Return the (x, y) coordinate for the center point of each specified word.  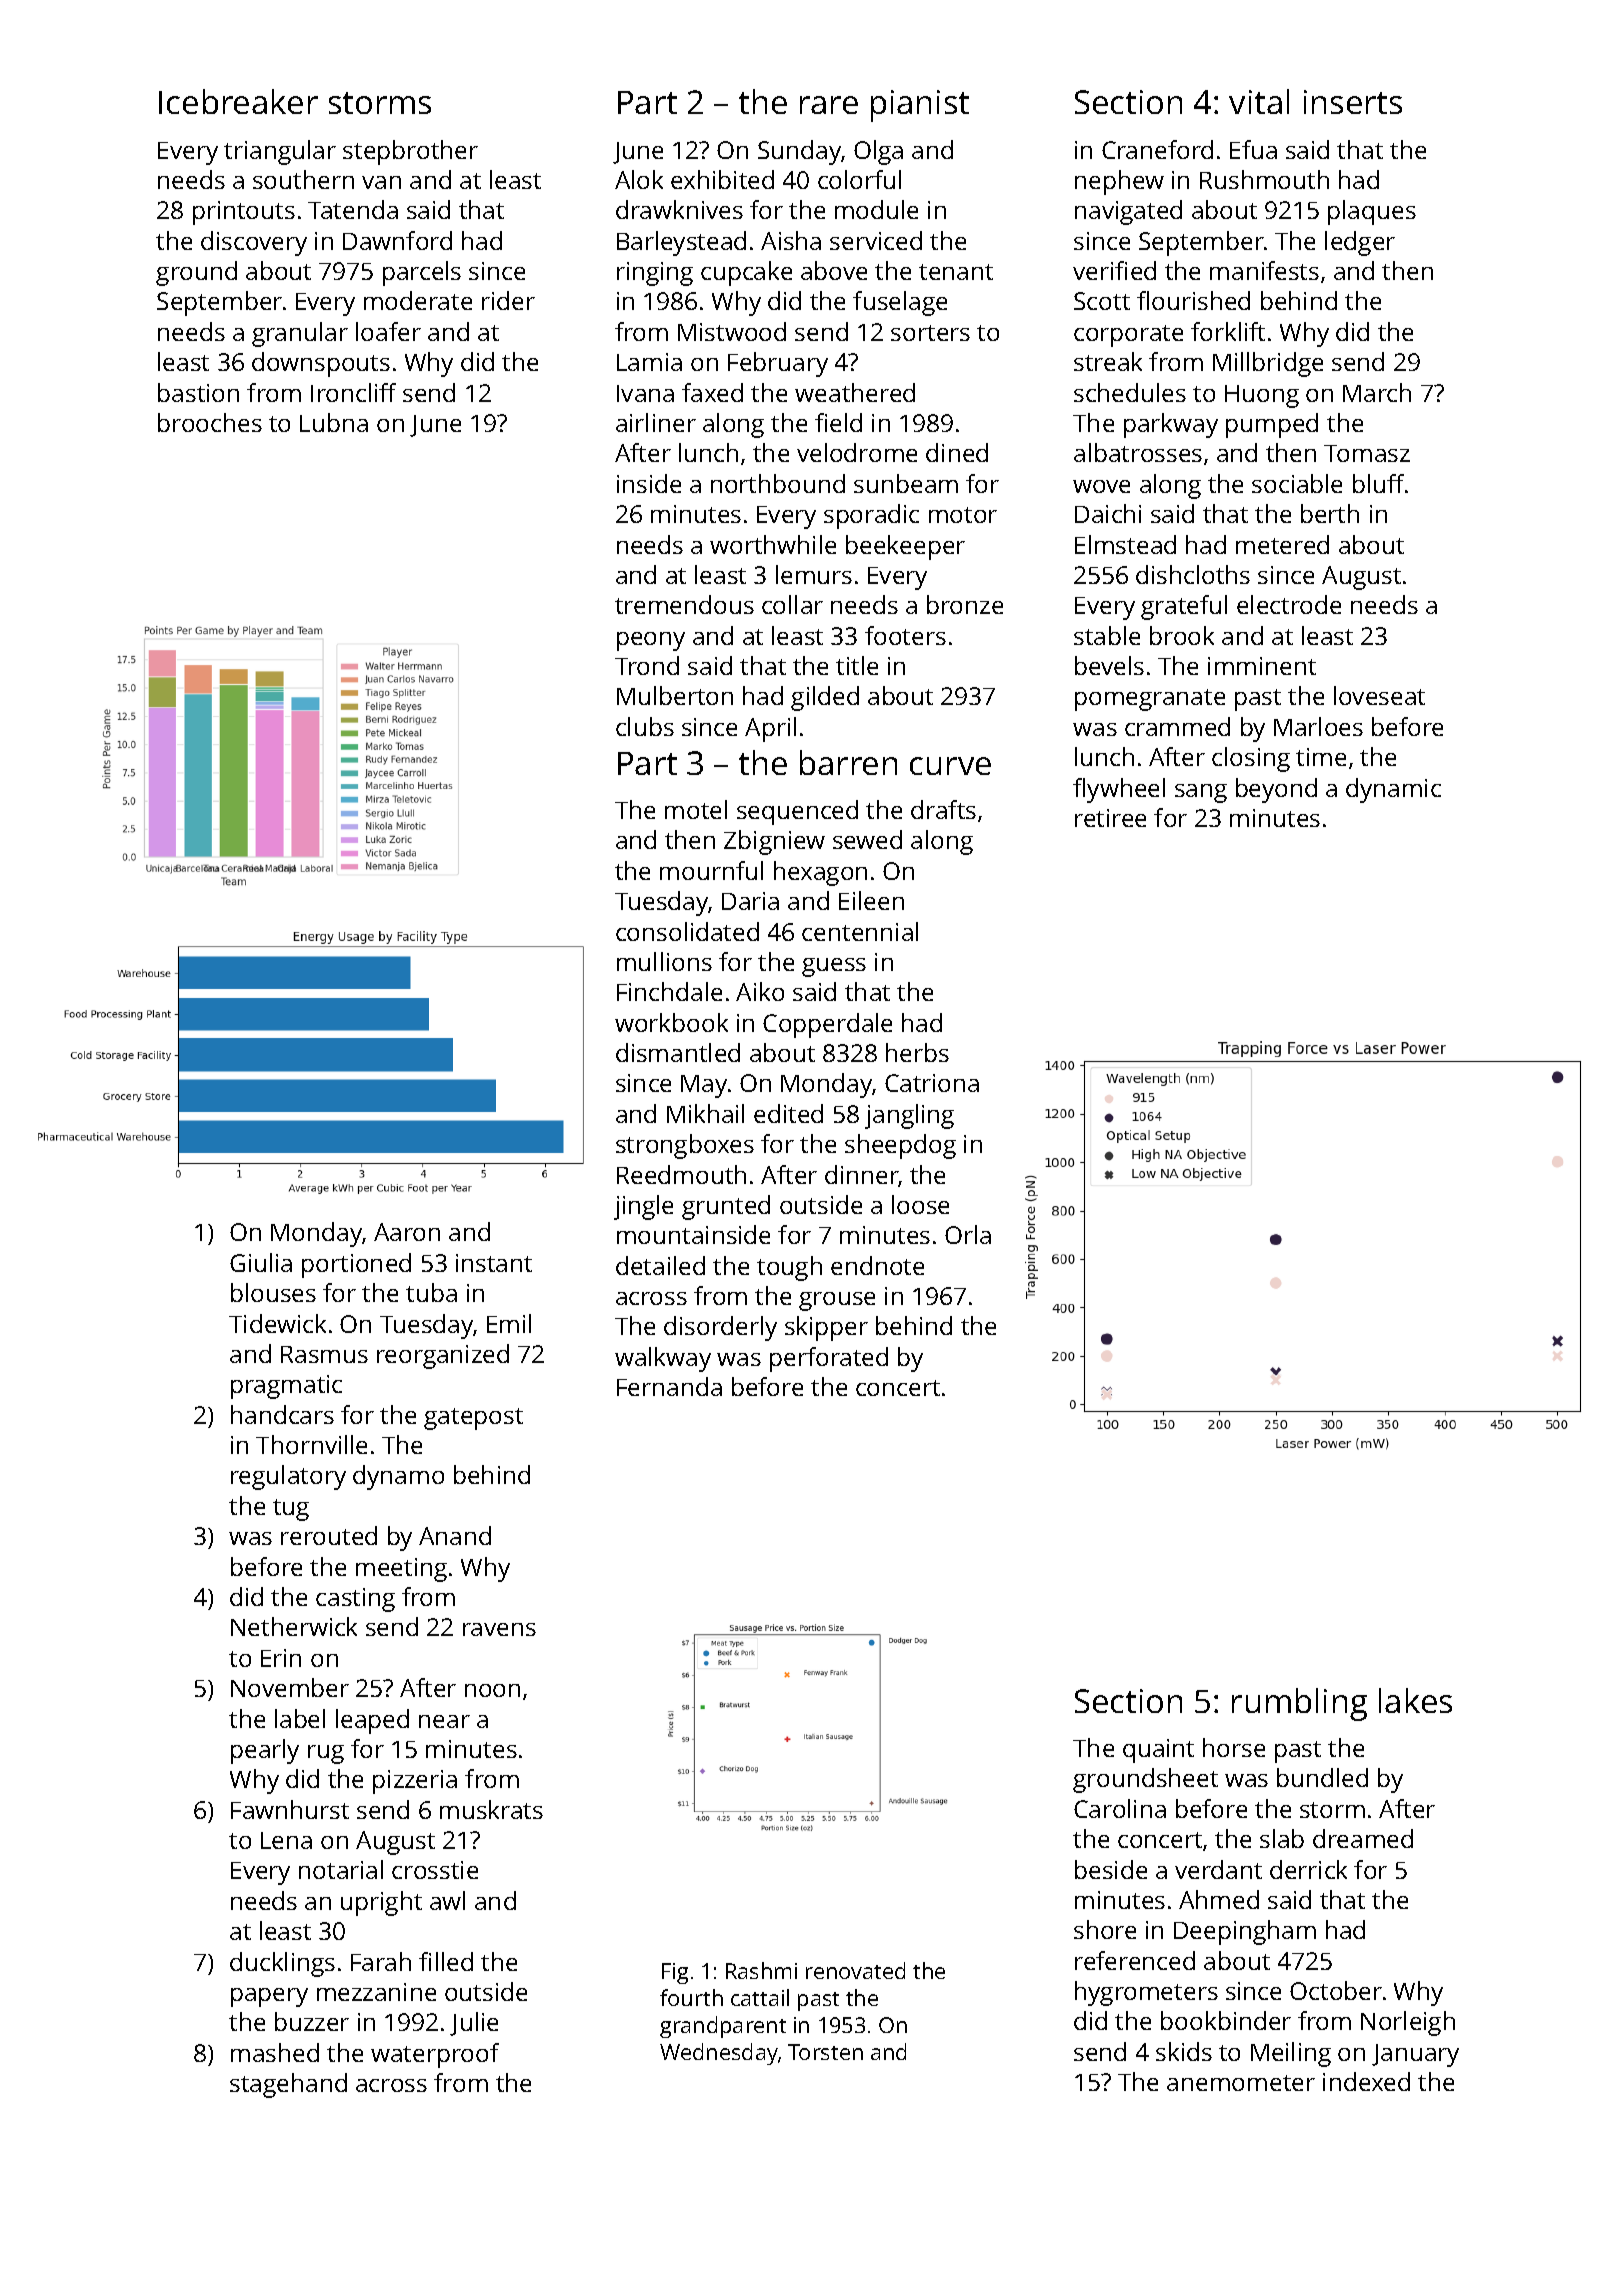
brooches (210, 422)
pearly (265, 1751)
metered (1282, 544)
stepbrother (410, 152)
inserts (1353, 102)
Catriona (932, 1083)
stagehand (288, 2085)
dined (957, 452)
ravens (499, 1629)
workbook (671, 1022)
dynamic (1393, 790)
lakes (1415, 1700)
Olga (878, 152)
